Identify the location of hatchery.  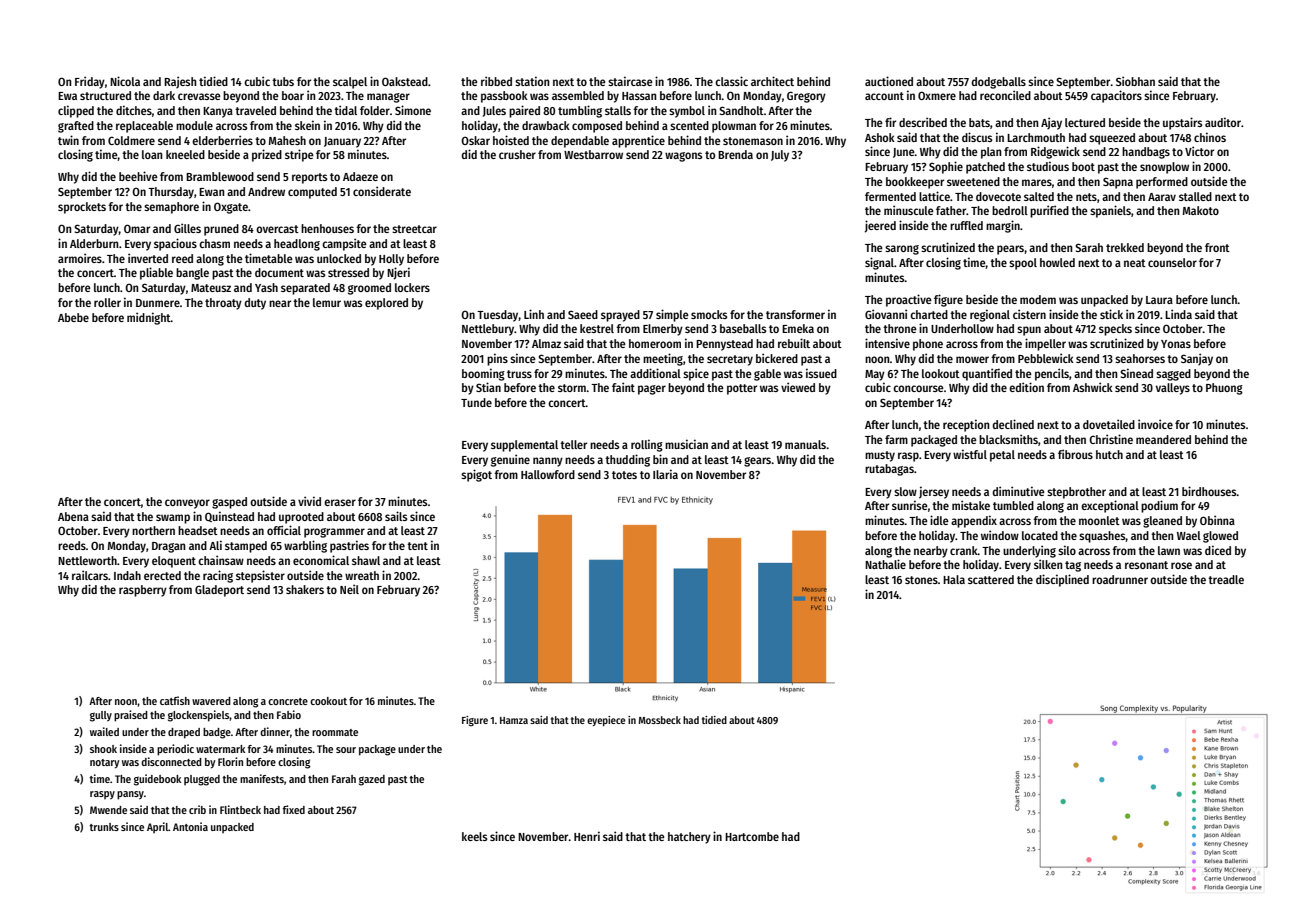
(689, 838).
